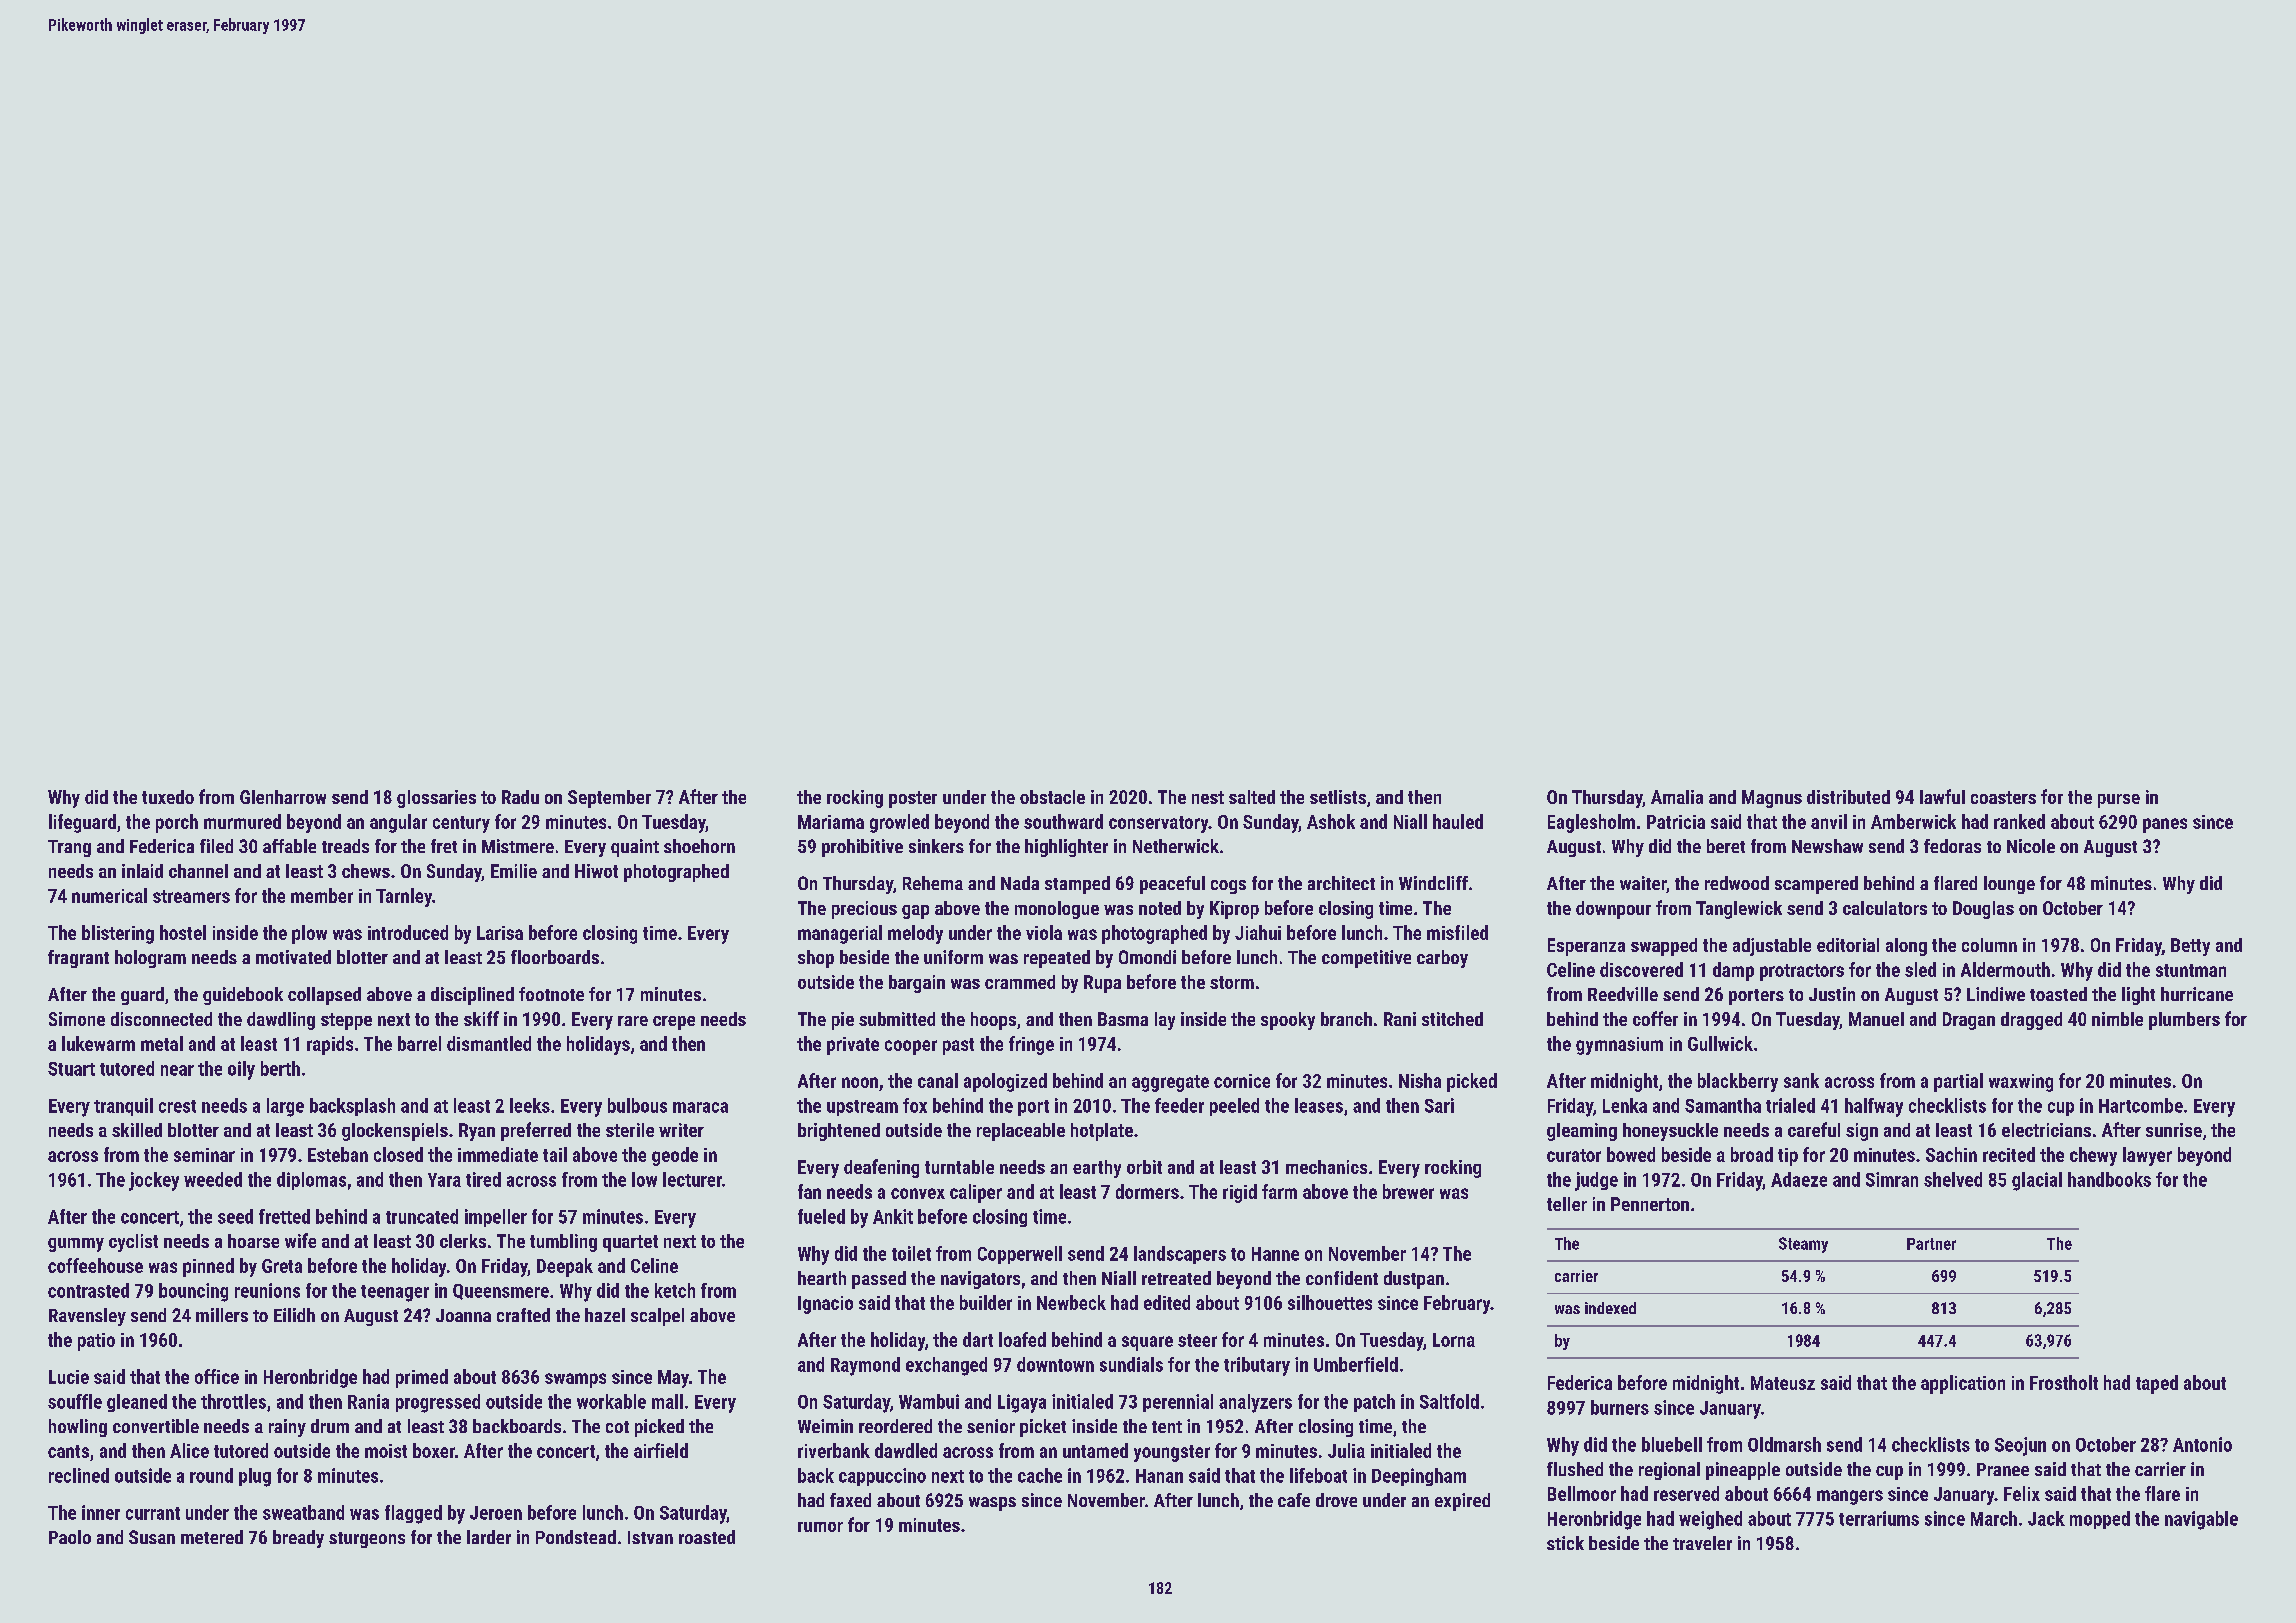  Describe the element at coordinates (161, 1019) in the screenshot. I see `disconnected` at that location.
